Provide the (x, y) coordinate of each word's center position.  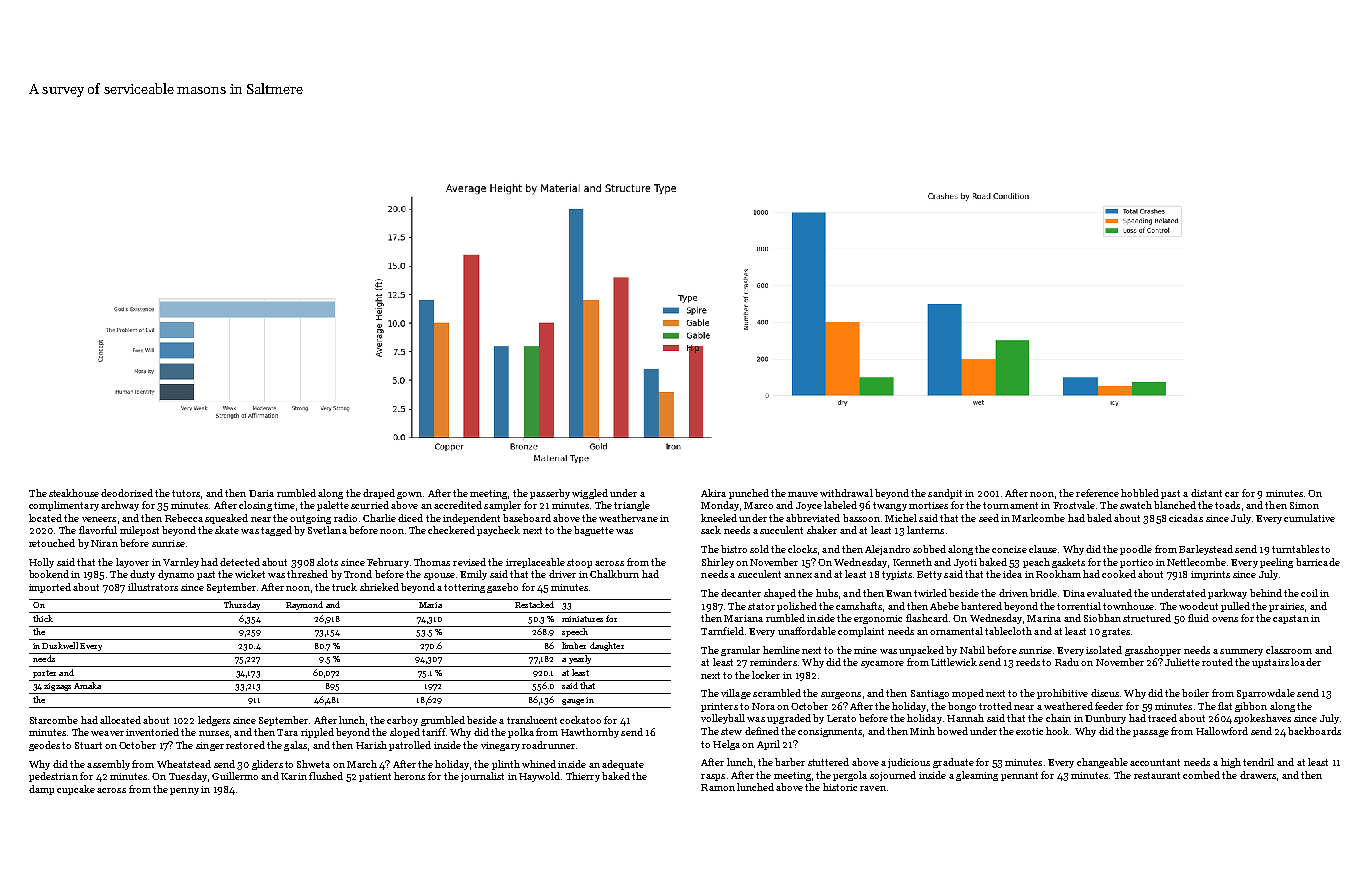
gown (409, 495)
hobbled (1140, 493)
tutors (186, 493)
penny (184, 791)
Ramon (718, 787)
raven (873, 788)
